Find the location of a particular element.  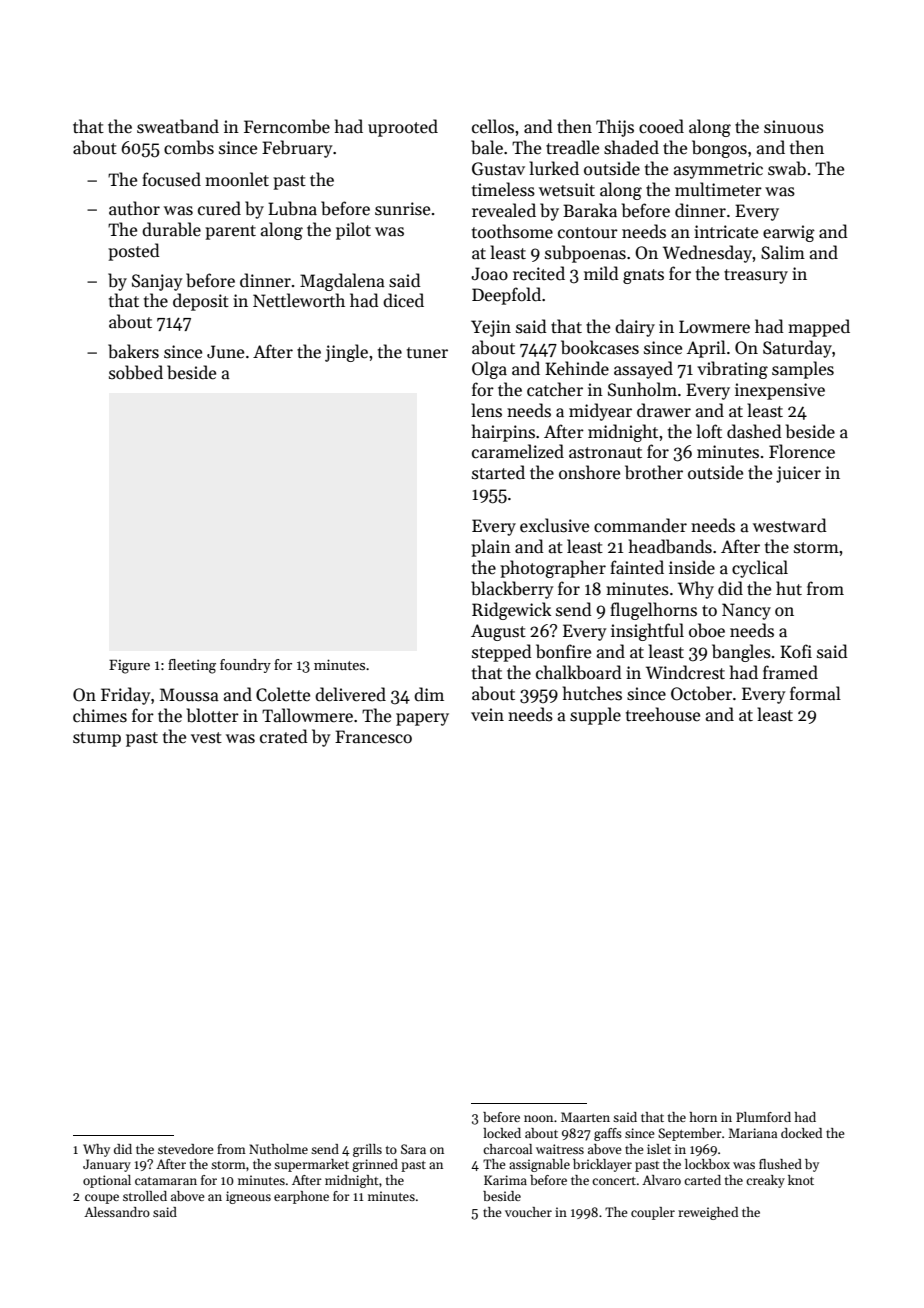

knot is located at coordinates (801, 1180).
